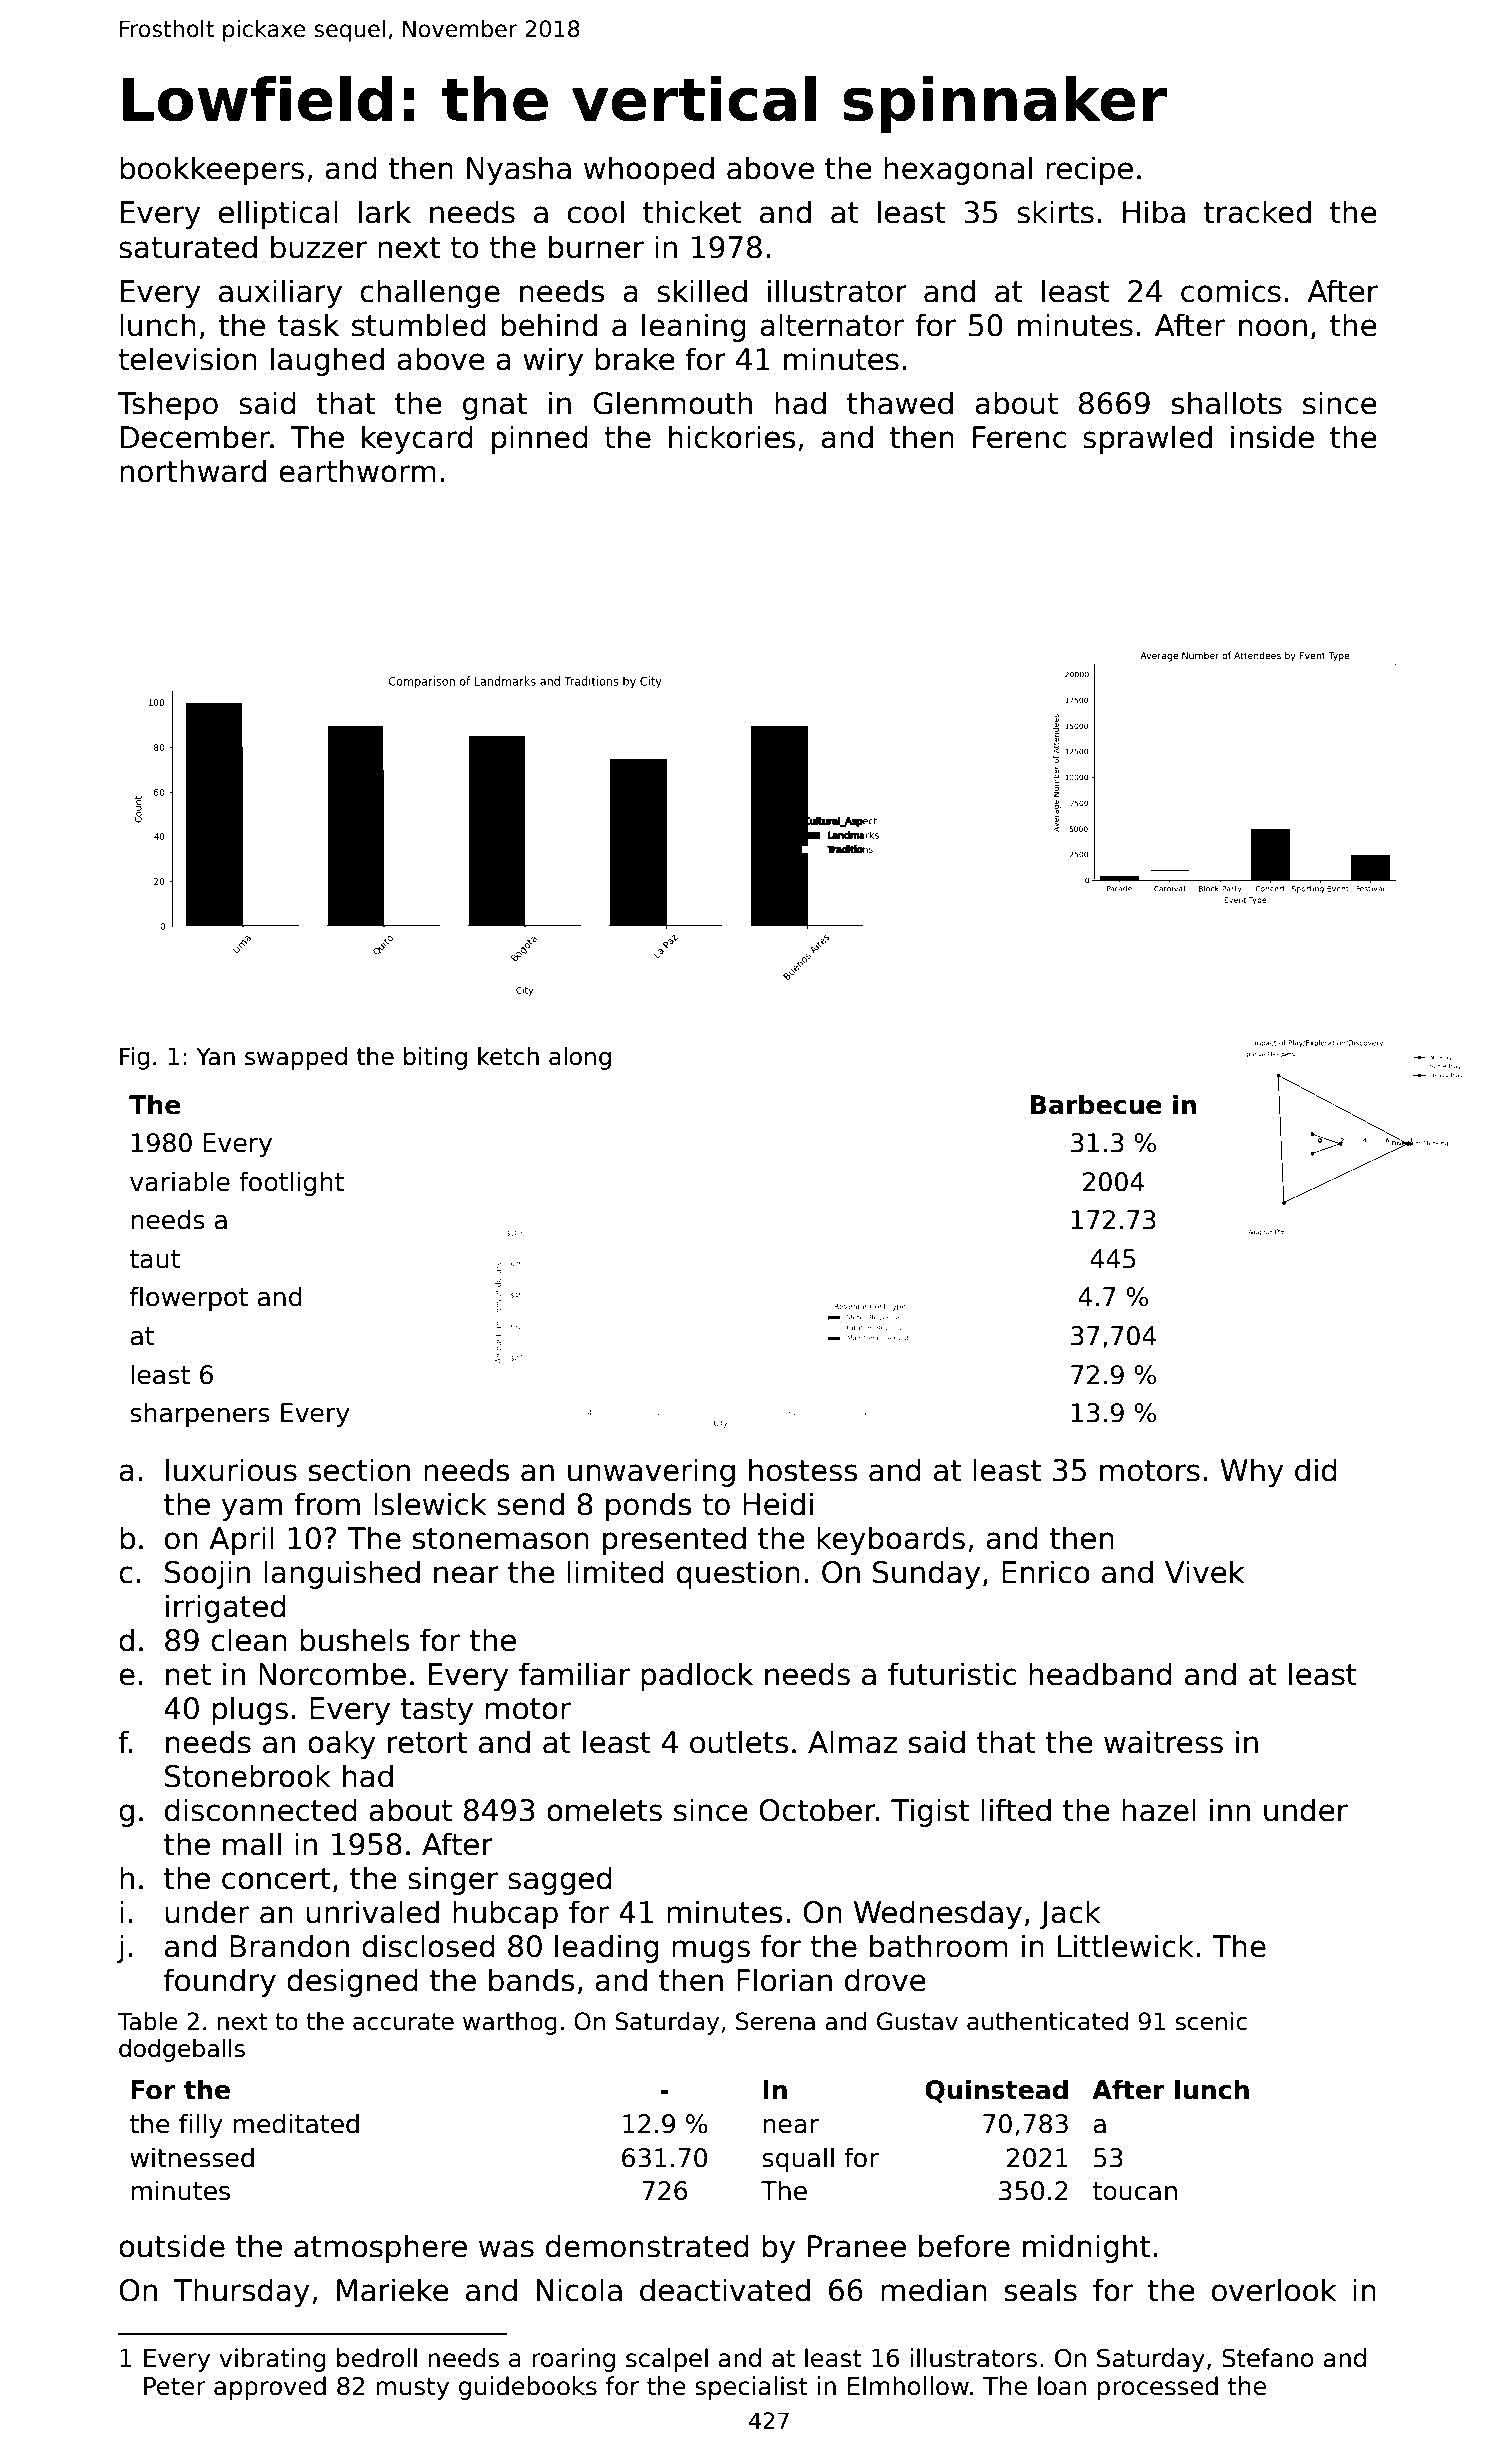  Describe the element at coordinates (692, 212) in the document. I see `thicket` at that location.
